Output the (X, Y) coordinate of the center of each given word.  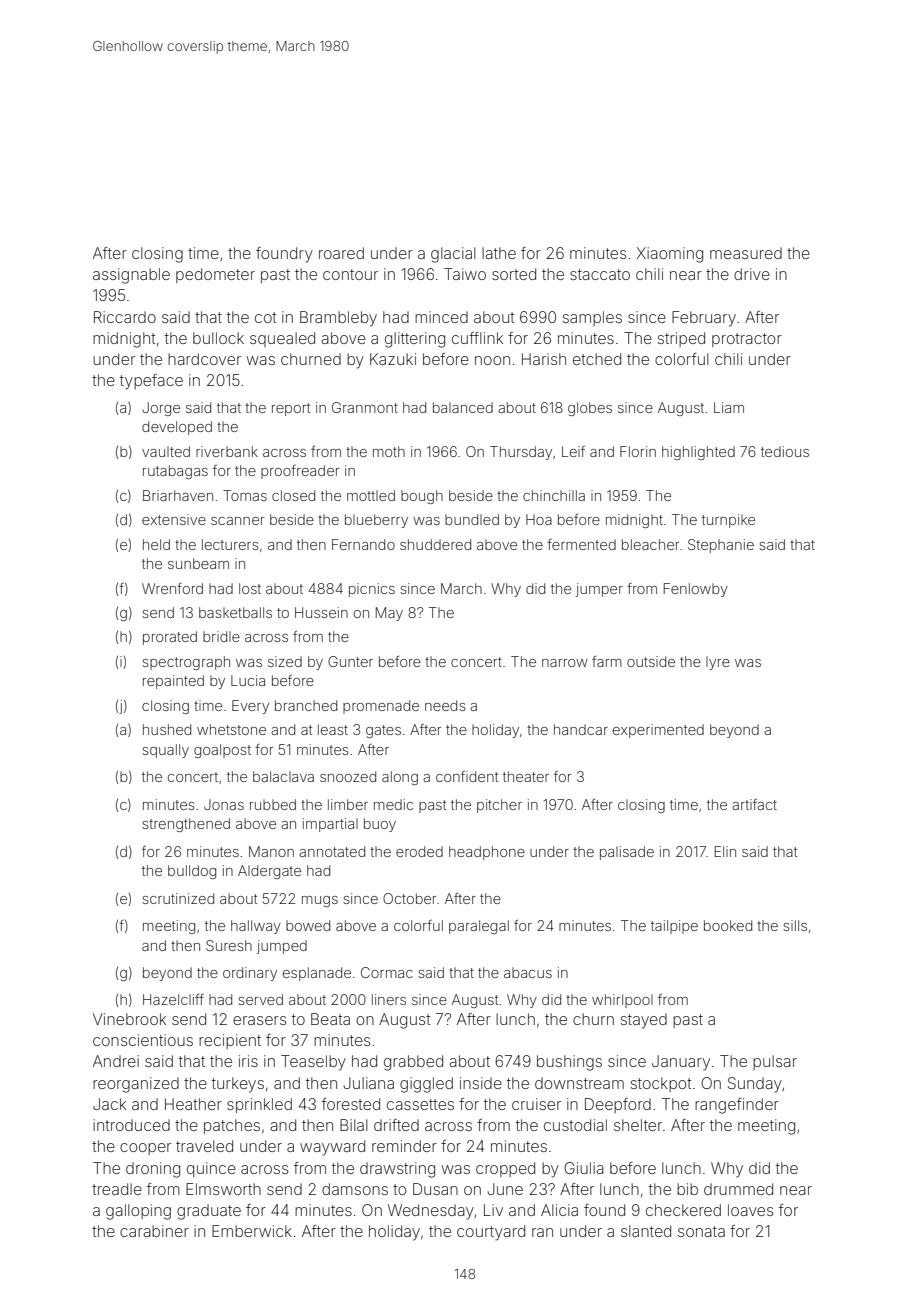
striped (681, 339)
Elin (725, 851)
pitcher (499, 806)
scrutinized (178, 898)
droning (153, 1170)
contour (350, 274)
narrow (565, 663)
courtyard (491, 1233)
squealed (282, 339)
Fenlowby (696, 590)
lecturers (230, 544)
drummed (738, 1189)
